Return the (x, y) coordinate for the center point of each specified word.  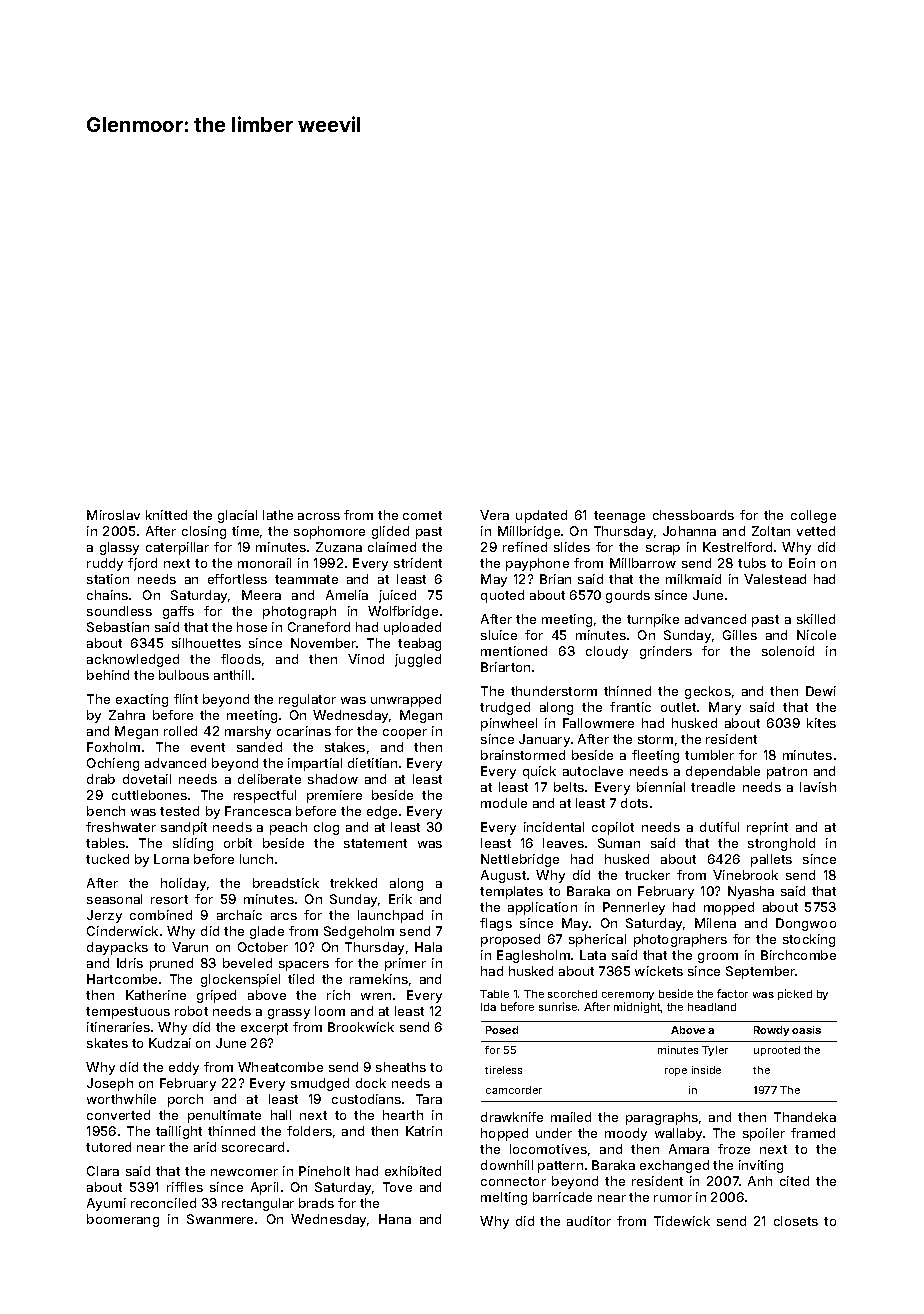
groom (718, 958)
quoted (502, 596)
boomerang (123, 1220)
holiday (183, 884)
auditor (589, 1221)
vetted (816, 531)
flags (496, 924)
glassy (119, 548)
